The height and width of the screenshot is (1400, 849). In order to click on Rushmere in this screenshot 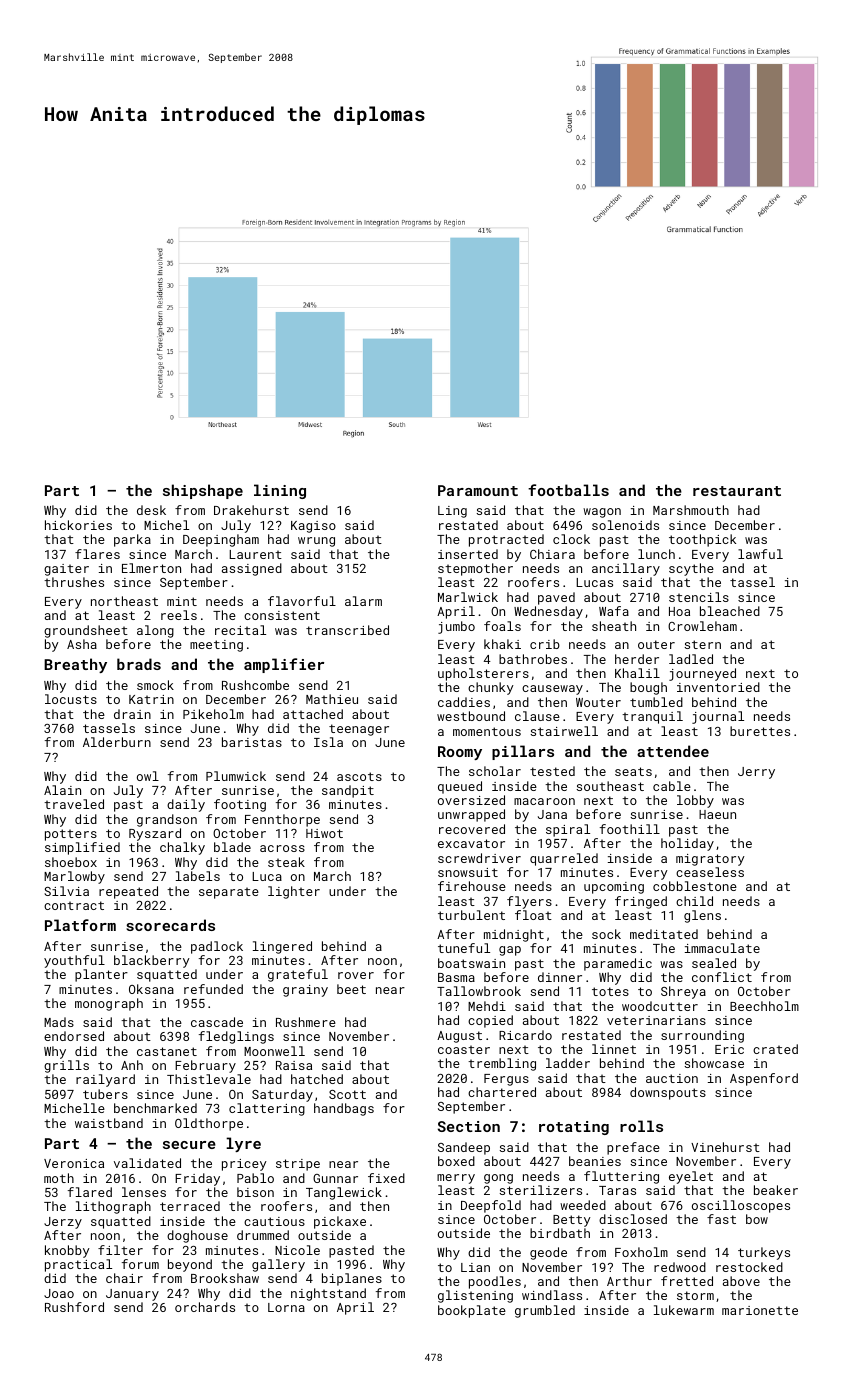, I will do `click(306, 1022)`.
